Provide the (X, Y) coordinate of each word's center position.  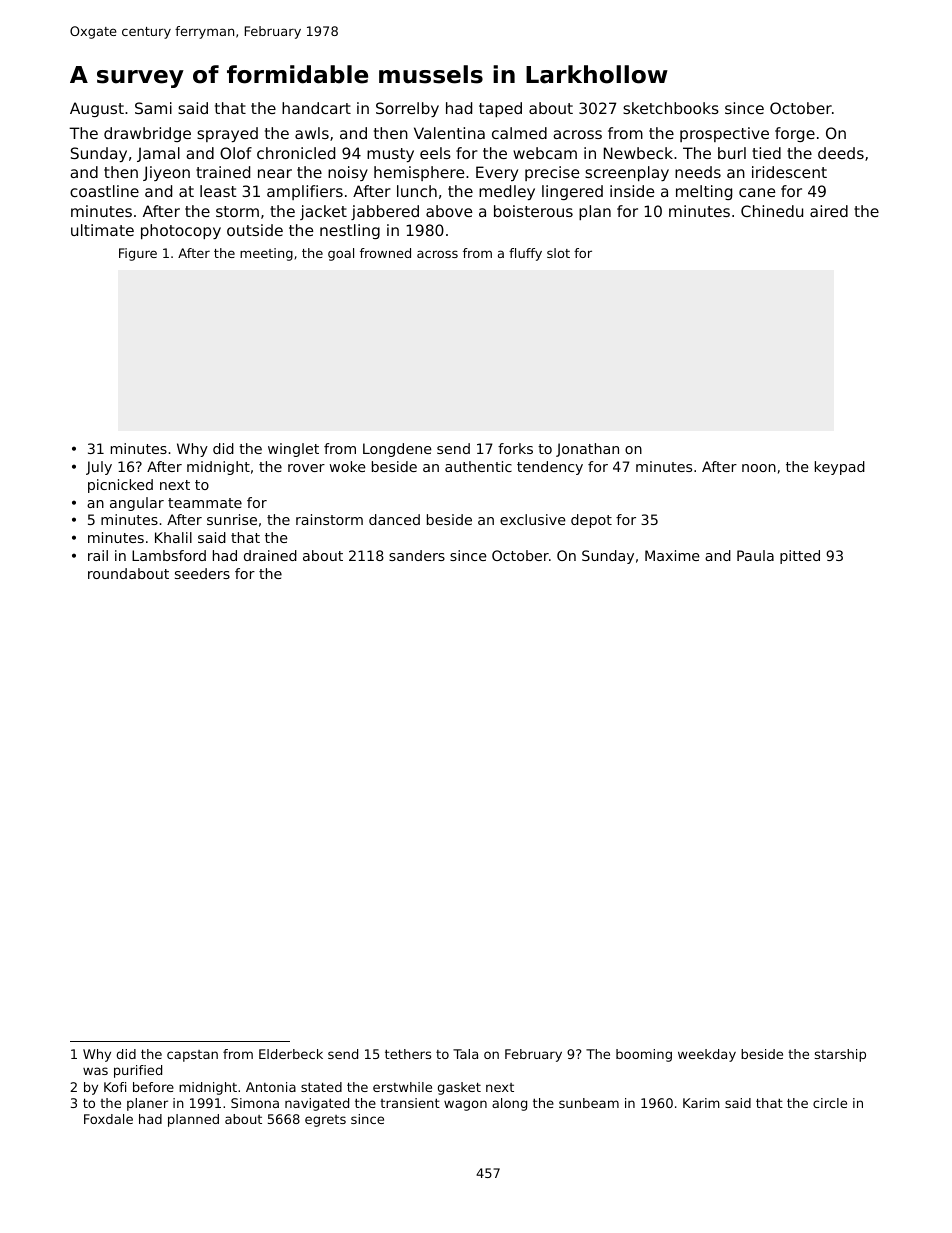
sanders (417, 555)
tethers (408, 1054)
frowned (385, 253)
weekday (707, 1055)
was (95, 1071)
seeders (202, 573)
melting (704, 192)
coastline (104, 191)
